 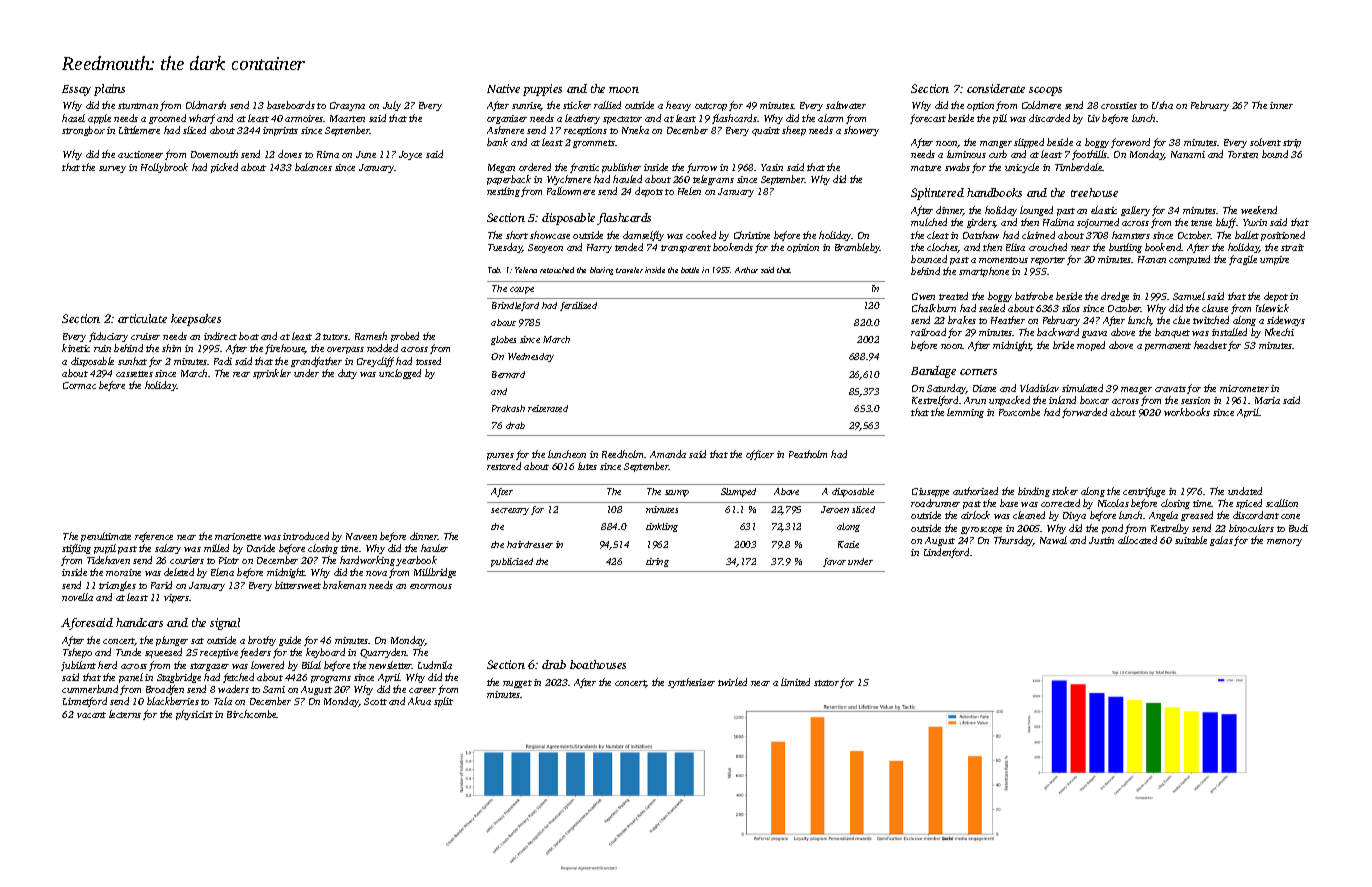 What do you see at coordinates (517, 235) in the page?
I see `short` at bounding box center [517, 235].
